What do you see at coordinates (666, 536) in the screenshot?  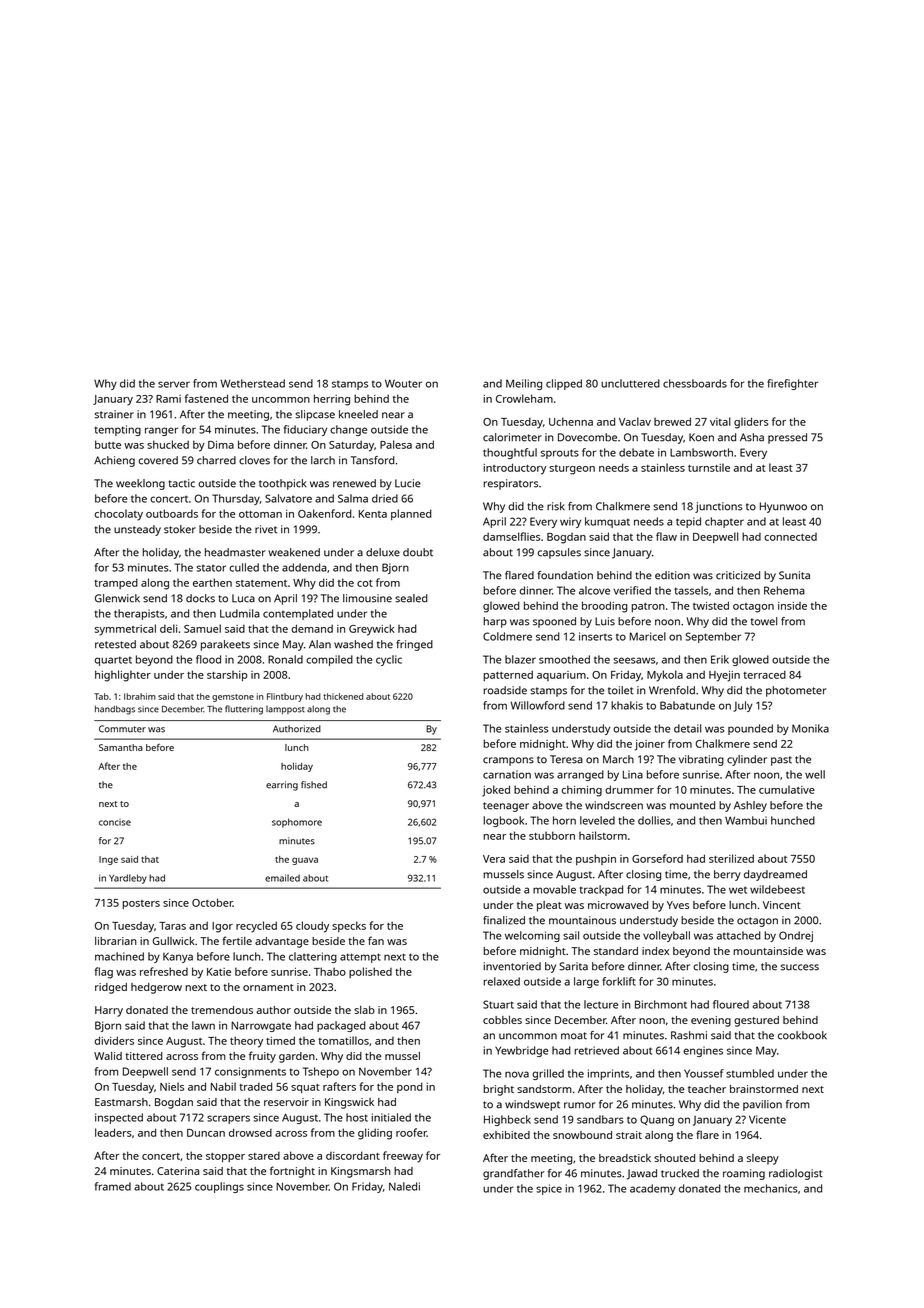 I see `flaw` at bounding box center [666, 536].
